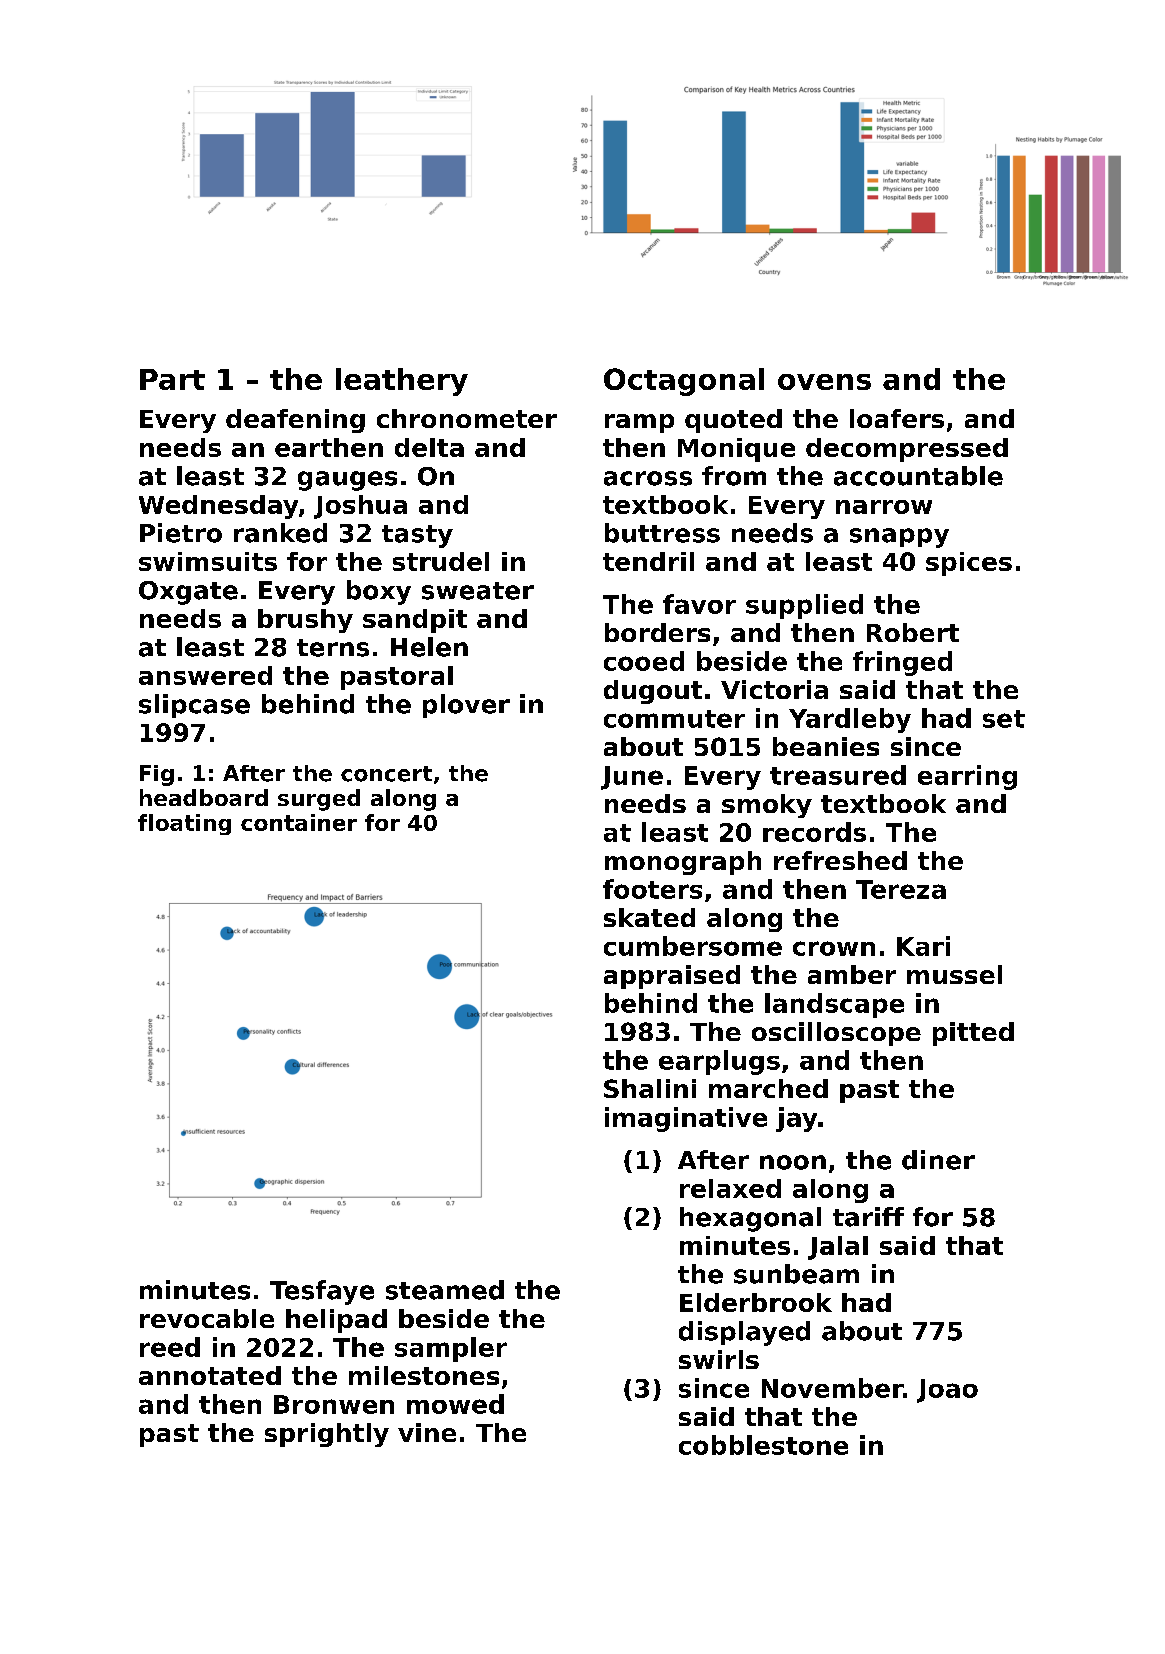 This page has height=1654, width=1165. Describe the element at coordinates (402, 382) in the page. I see `leathery` at that location.
